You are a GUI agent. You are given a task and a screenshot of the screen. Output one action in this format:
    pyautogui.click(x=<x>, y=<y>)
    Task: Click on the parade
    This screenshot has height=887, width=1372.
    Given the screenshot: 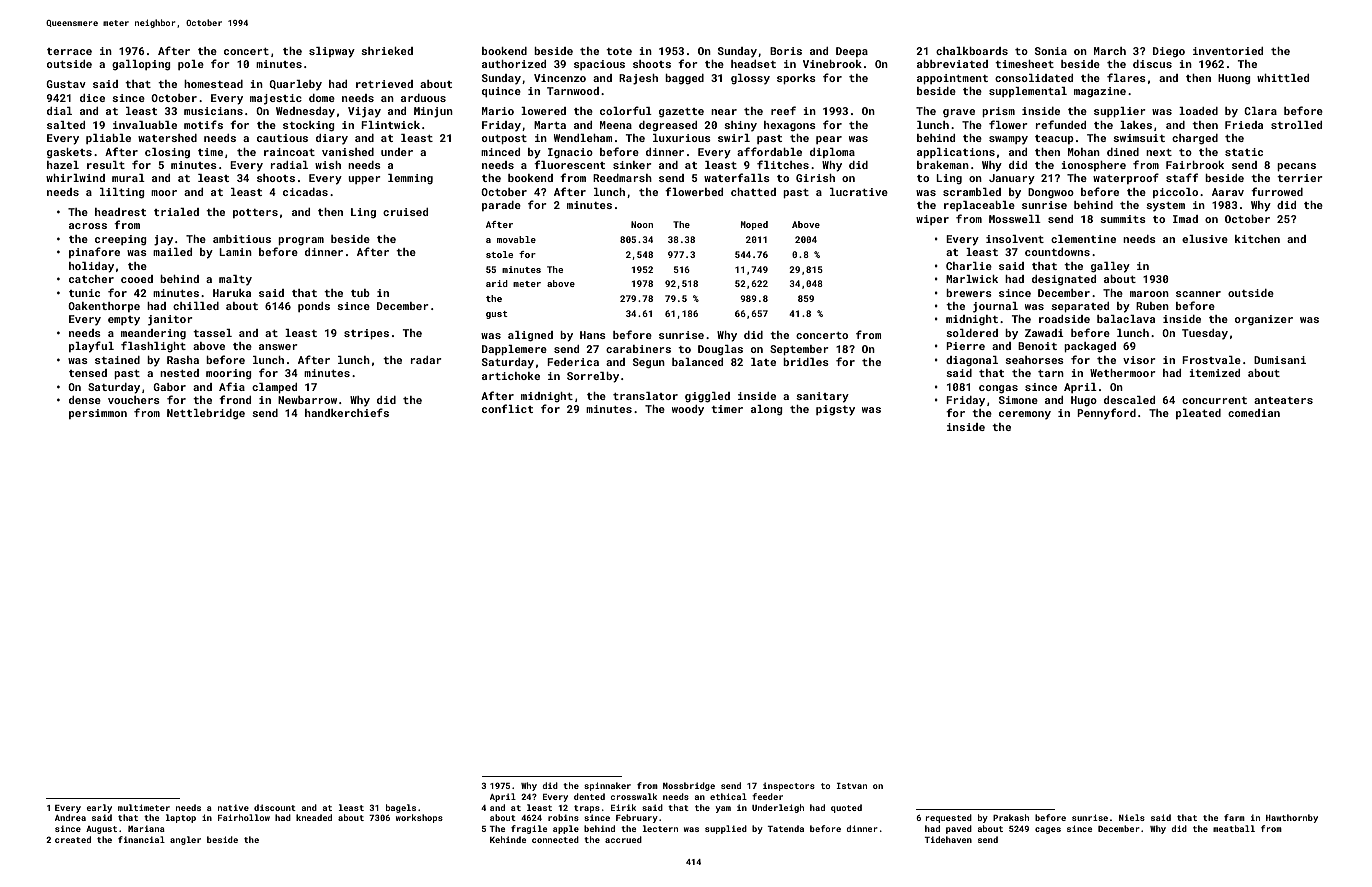 What is the action you would take?
    pyautogui.click(x=501, y=206)
